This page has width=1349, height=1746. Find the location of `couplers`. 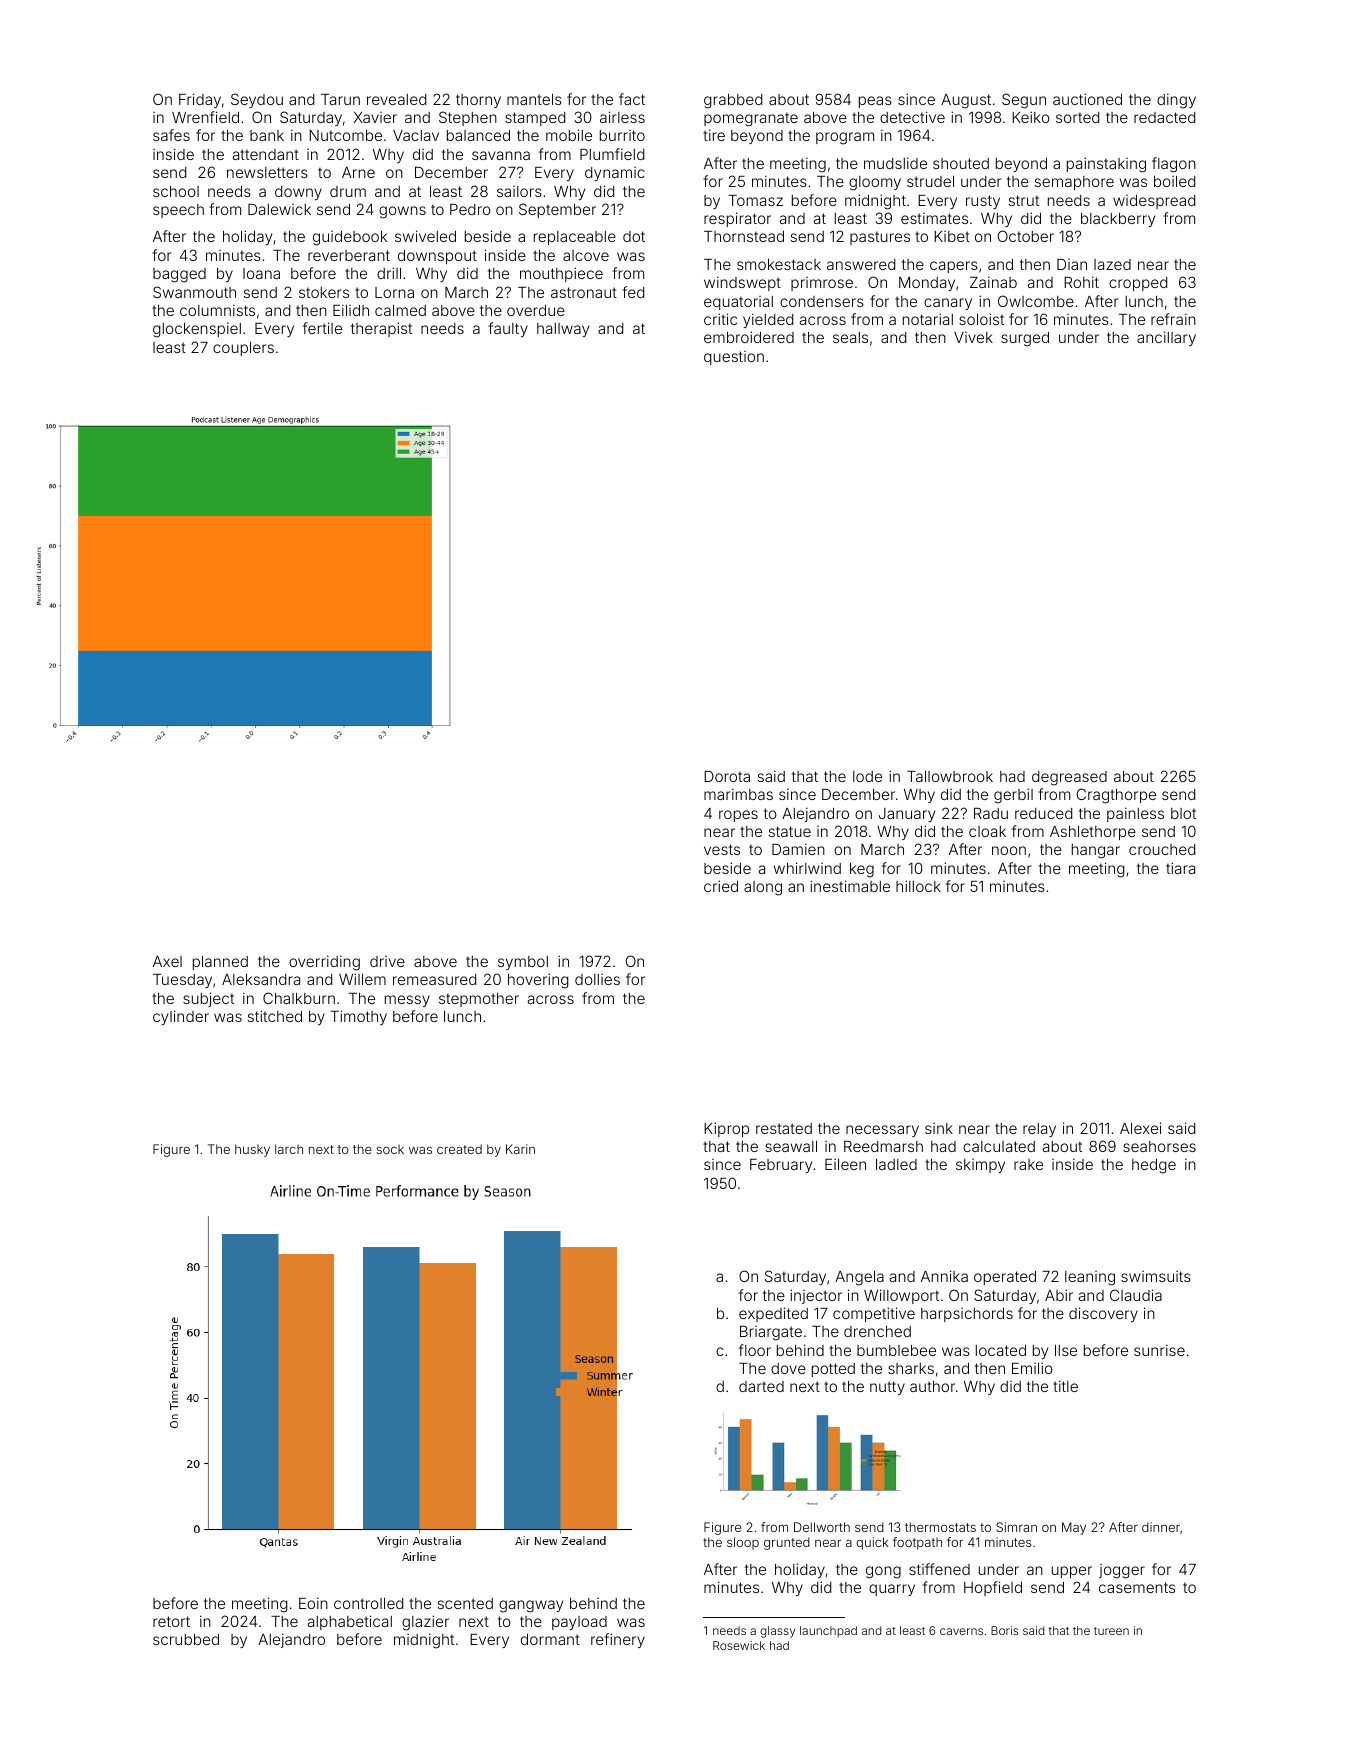

couplers is located at coordinates (243, 349).
